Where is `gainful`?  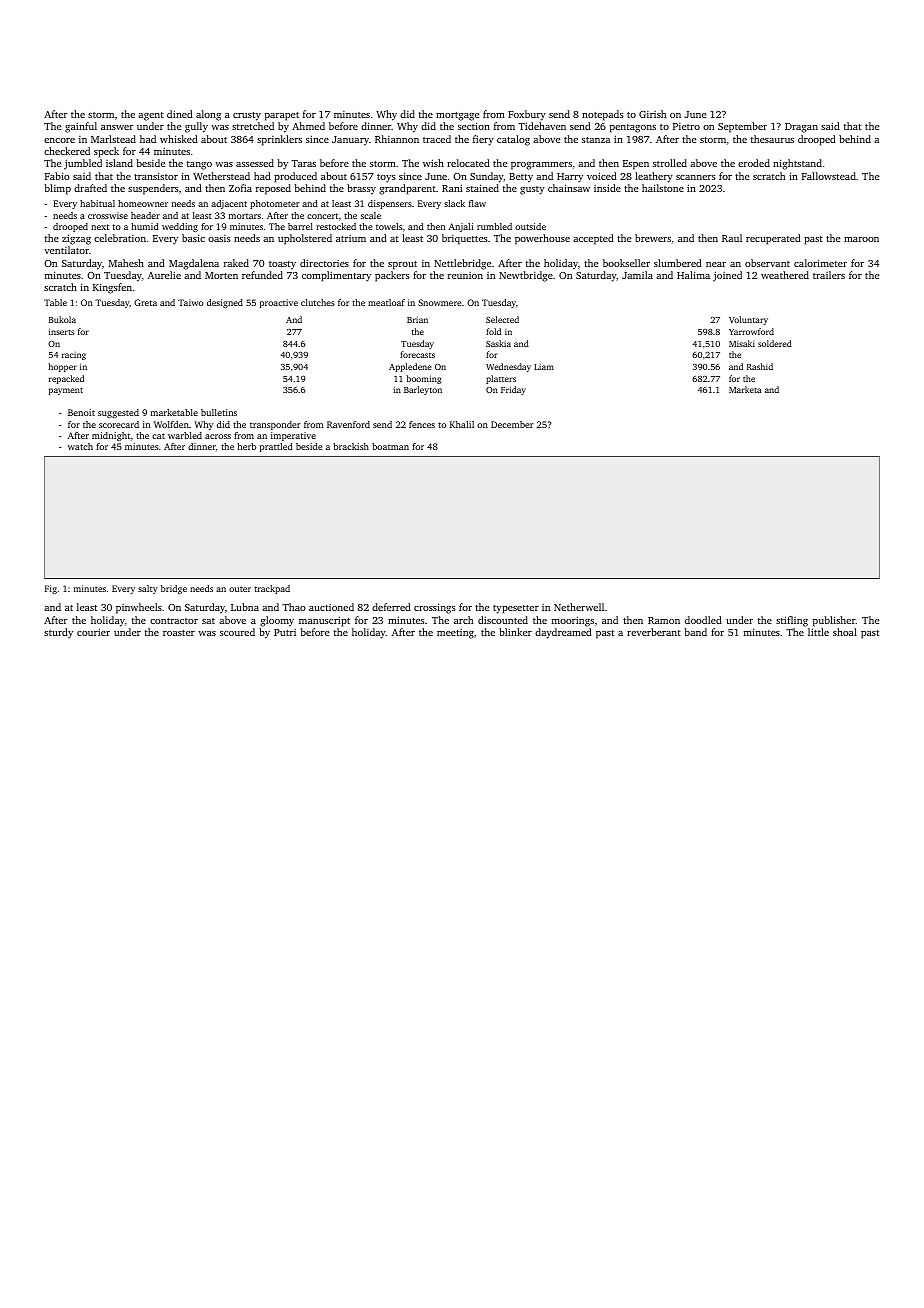 gainful is located at coordinates (81, 127).
